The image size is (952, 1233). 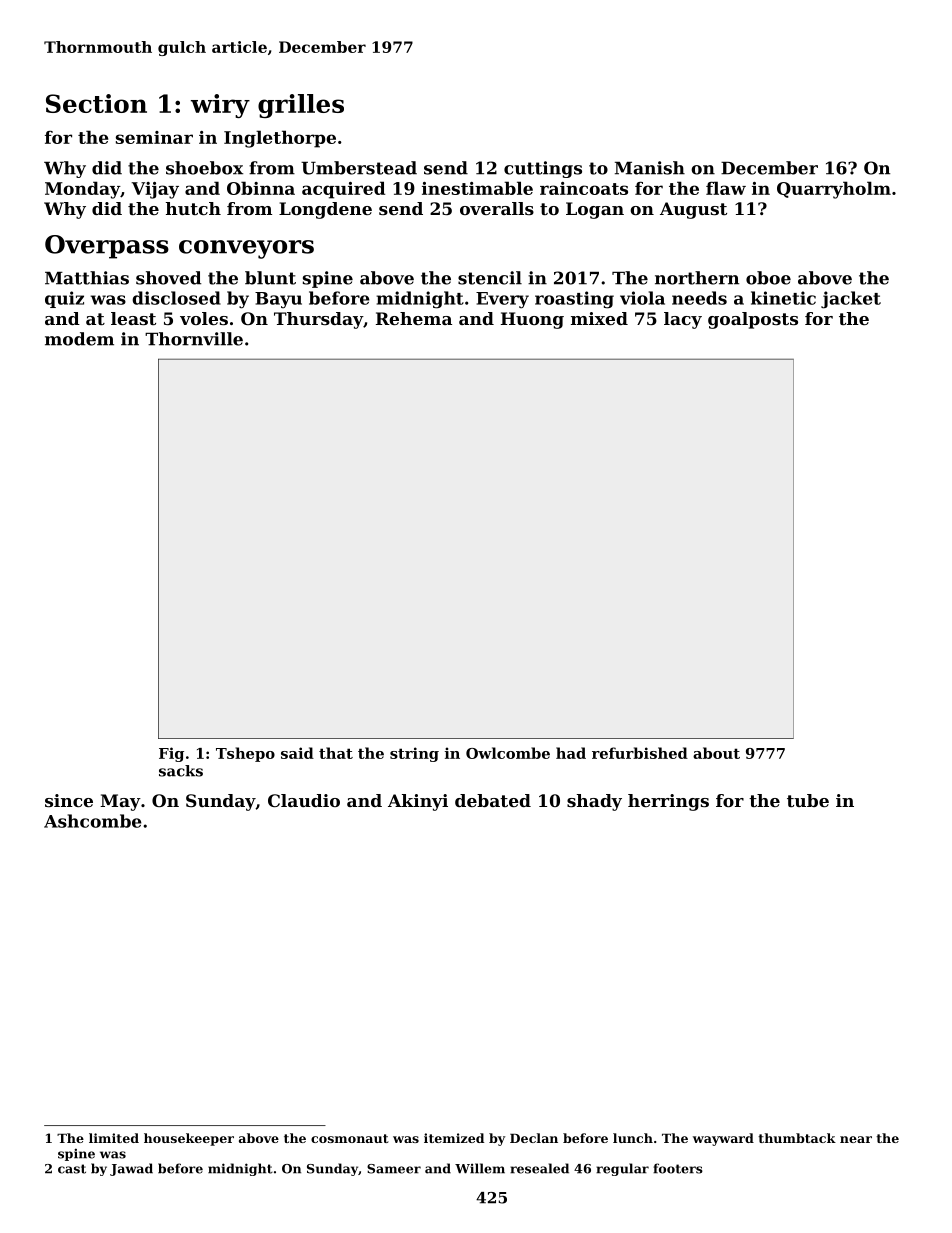 What do you see at coordinates (350, 1138) in the page?
I see `cosmonaut` at bounding box center [350, 1138].
